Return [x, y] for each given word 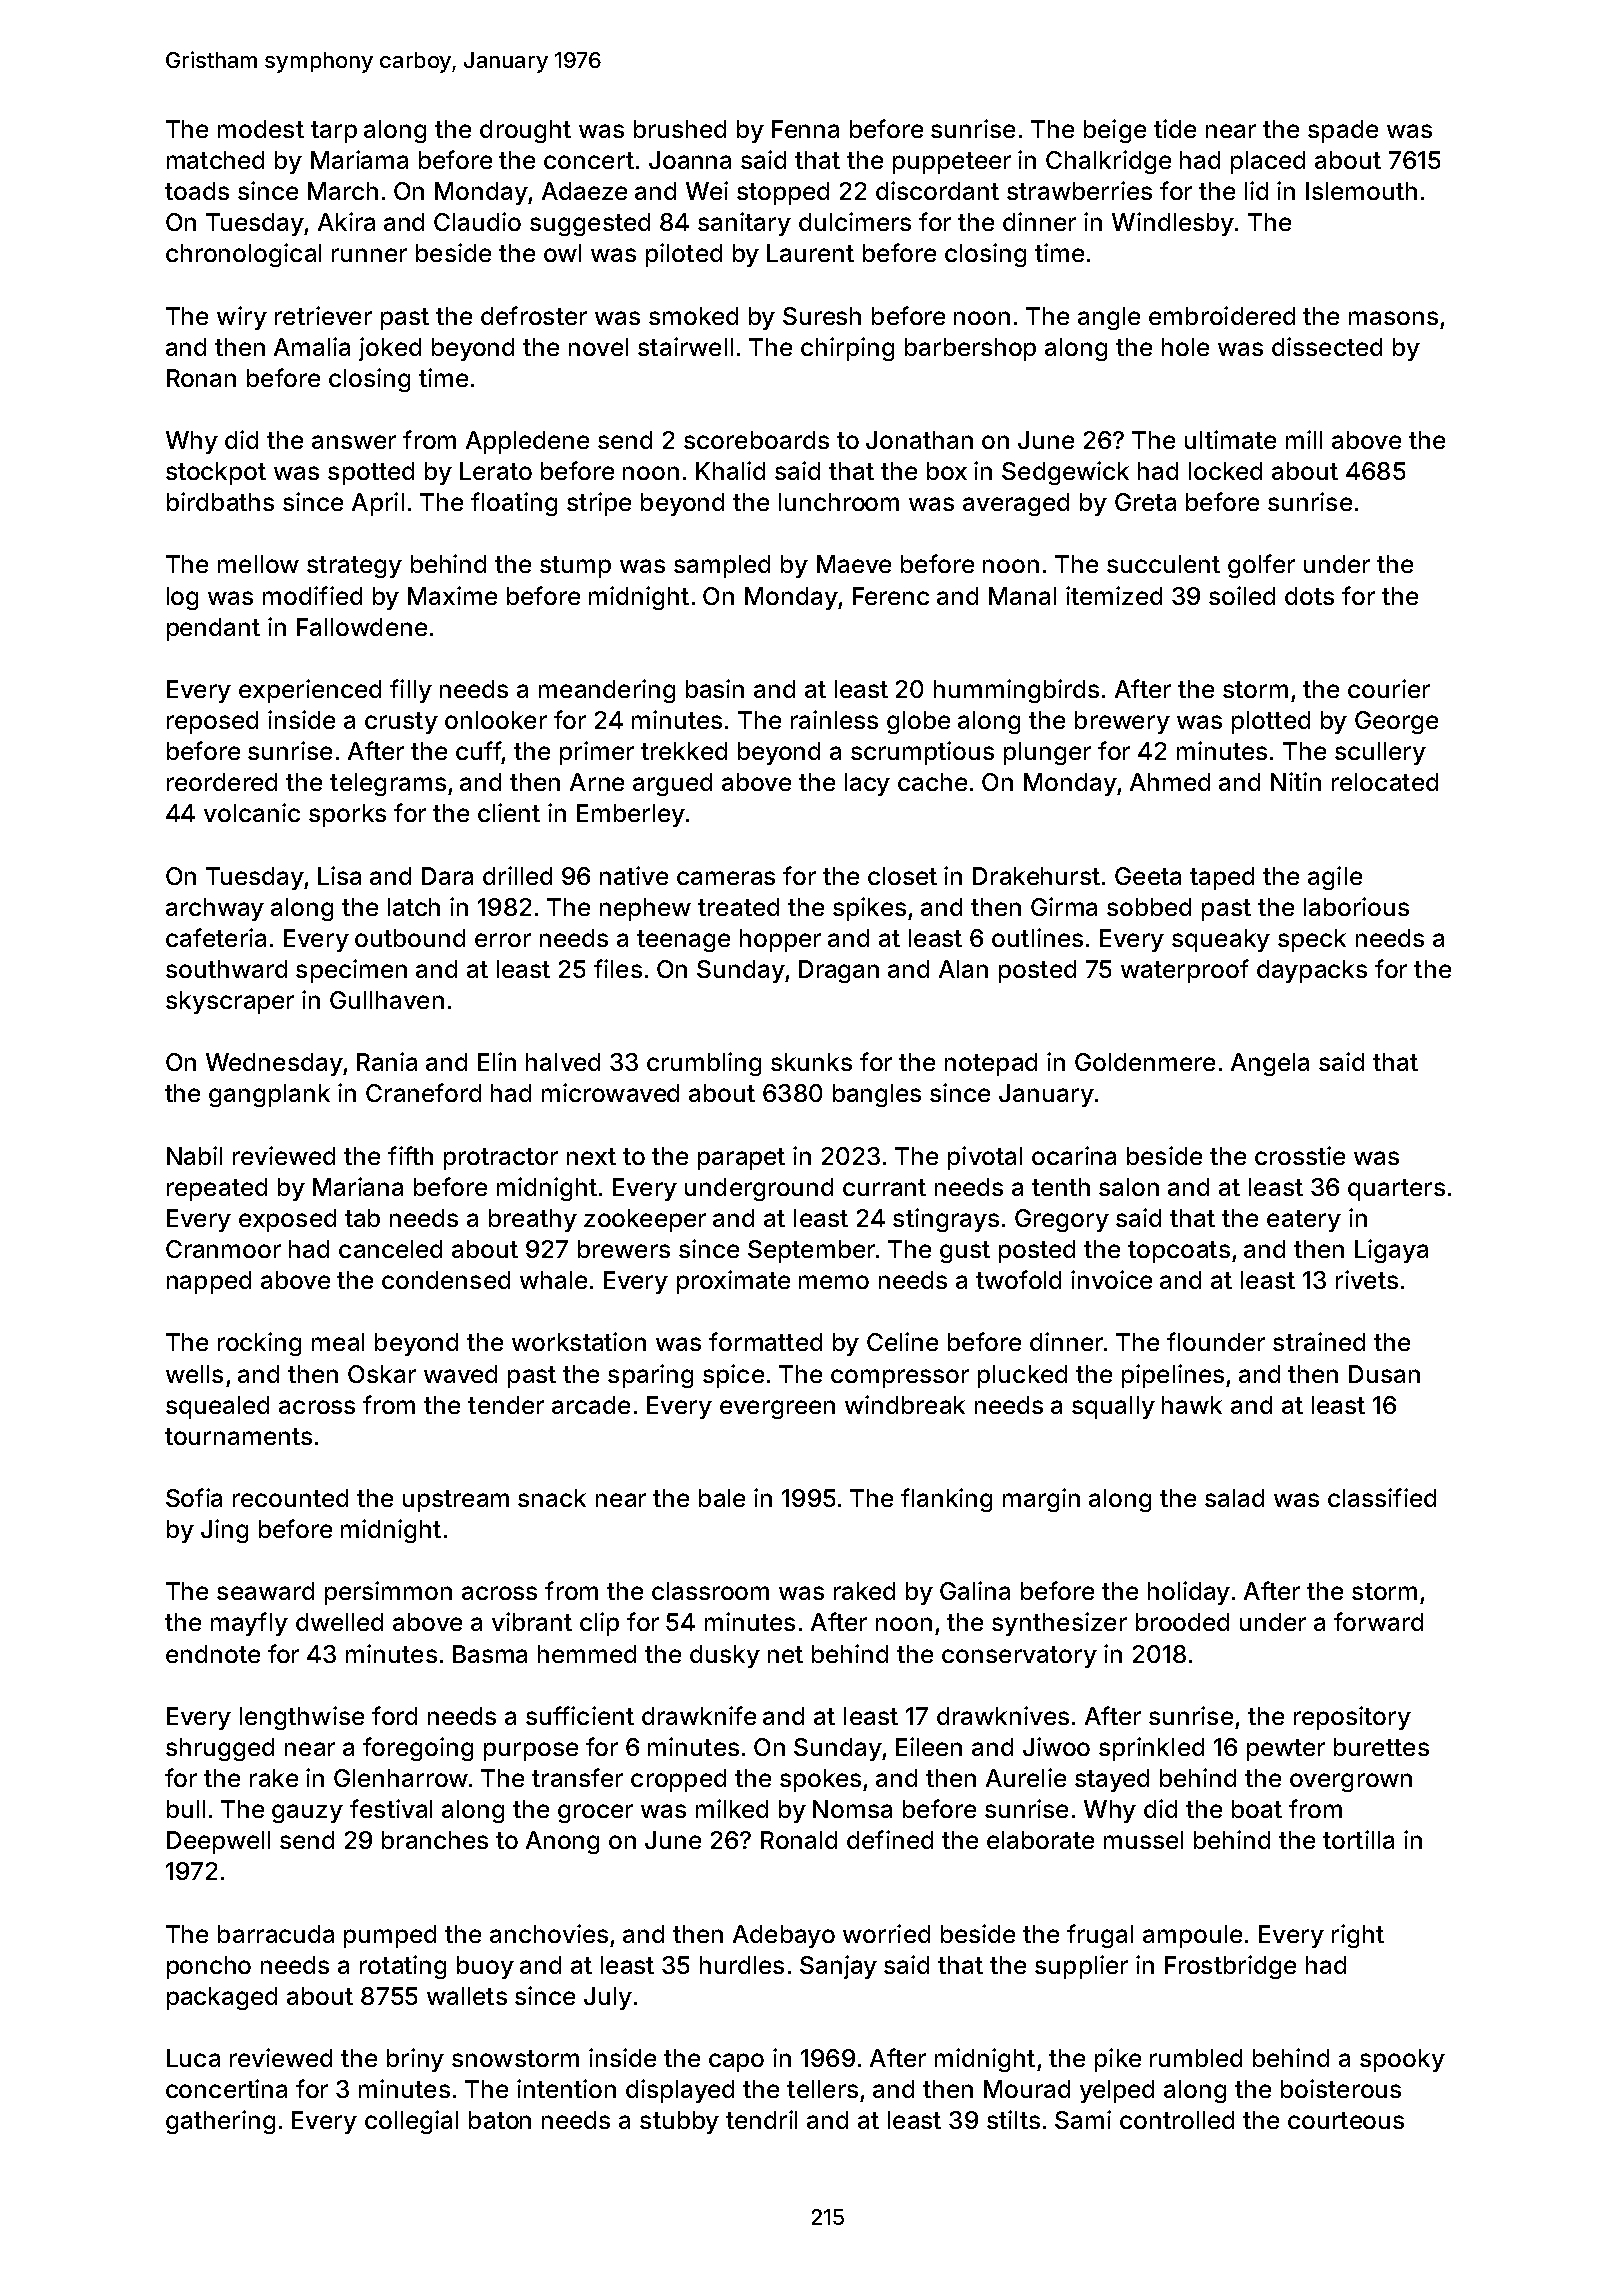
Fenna [805, 129]
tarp [334, 132]
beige [1115, 131]
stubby [679, 2122]
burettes [1381, 1747]
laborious [1356, 906]
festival [391, 1808]
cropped [678, 1780]
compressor [900, 1378]
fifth [410, 1155]
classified [1382, 1497]
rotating [403, 1967]
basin [715, 688]
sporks [347, 815]
